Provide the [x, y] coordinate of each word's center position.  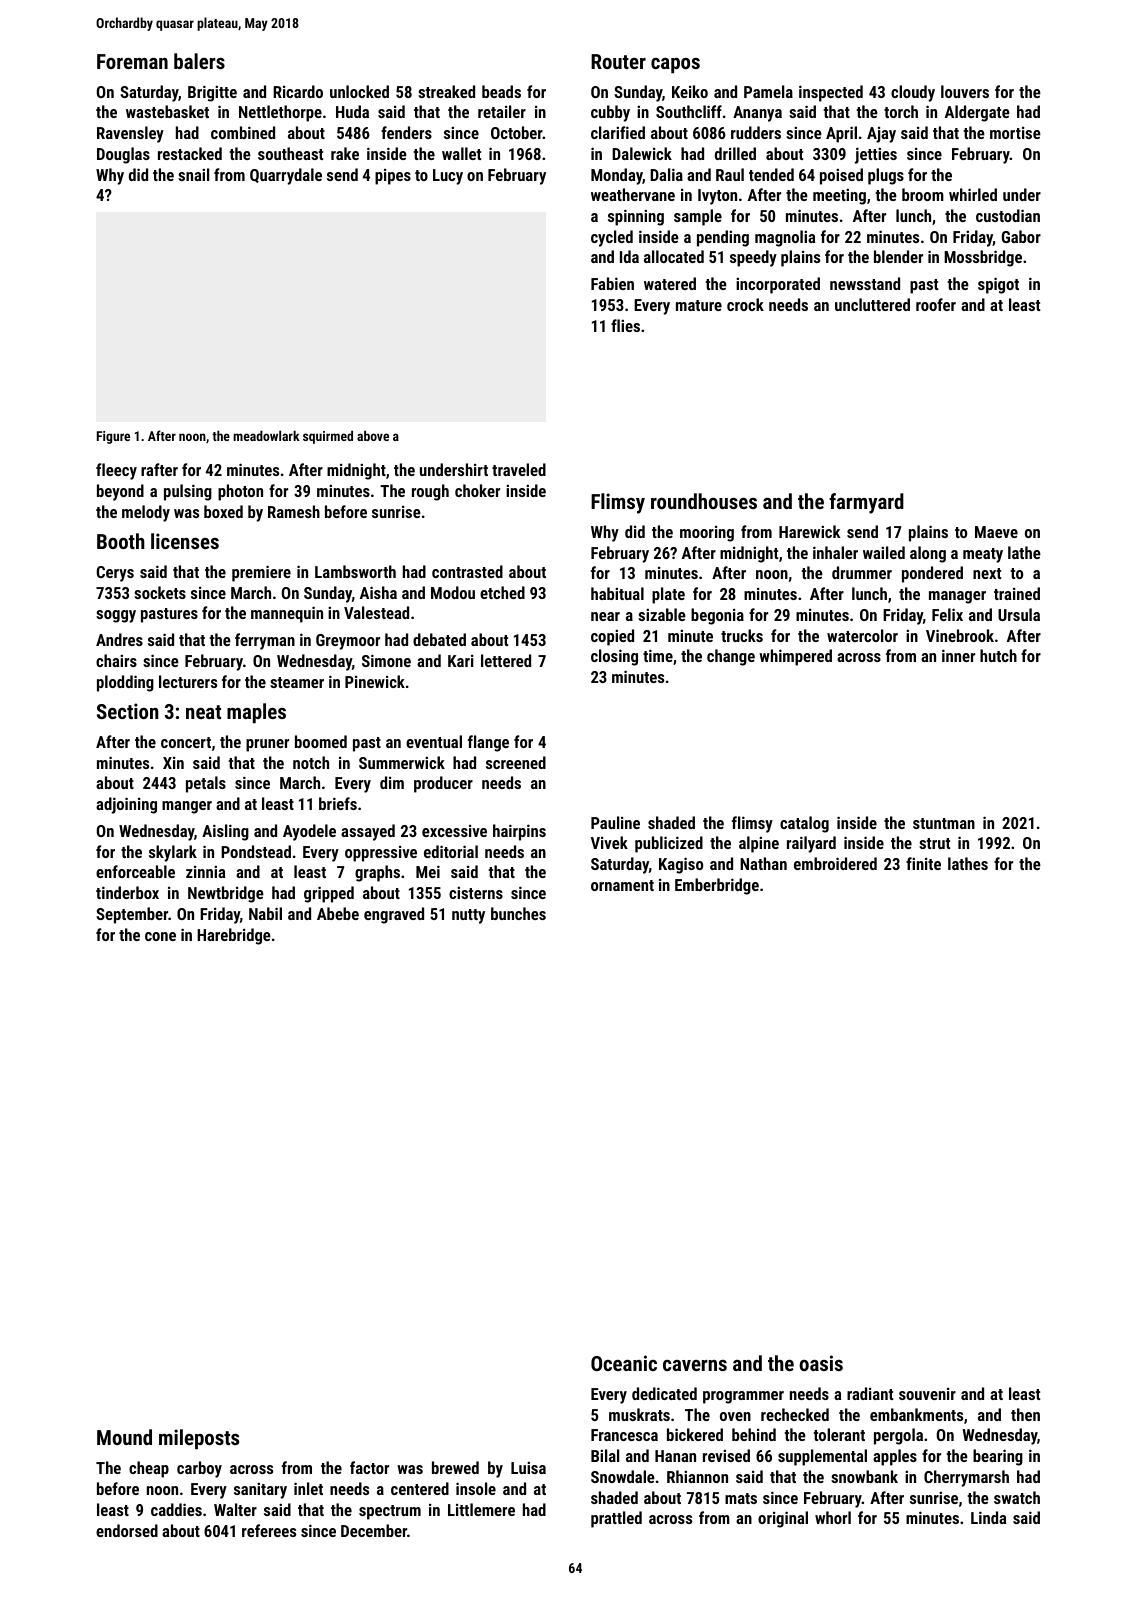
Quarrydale [286, 176]
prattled [616, 1519]
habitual [617, 593]
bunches [518, 913]
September [132, 915]
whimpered [795, 657]
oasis [821, 1363]
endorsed [127, 1530]
